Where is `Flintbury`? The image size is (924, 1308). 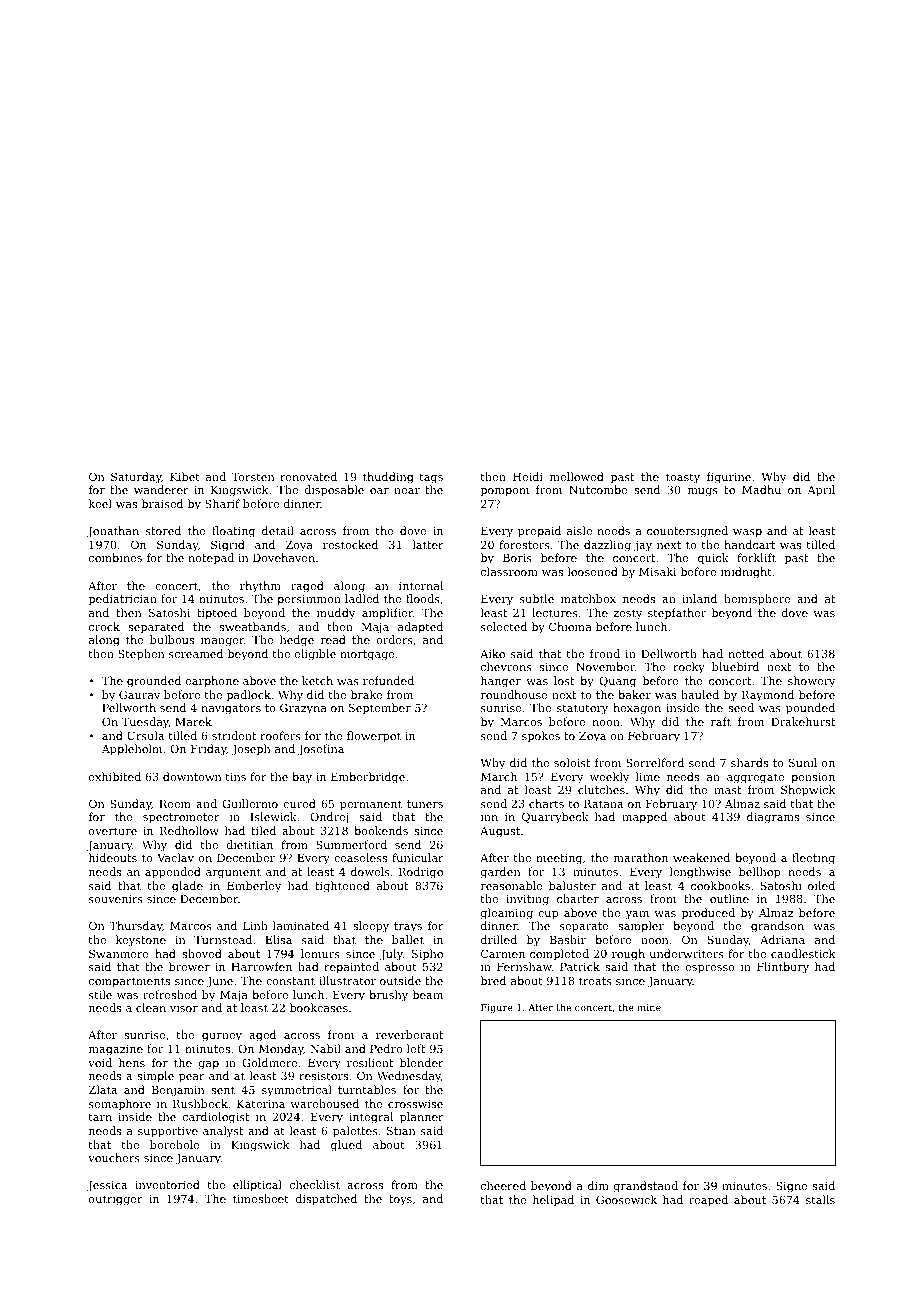
Flintbury is located at coordinates (783, 968).
